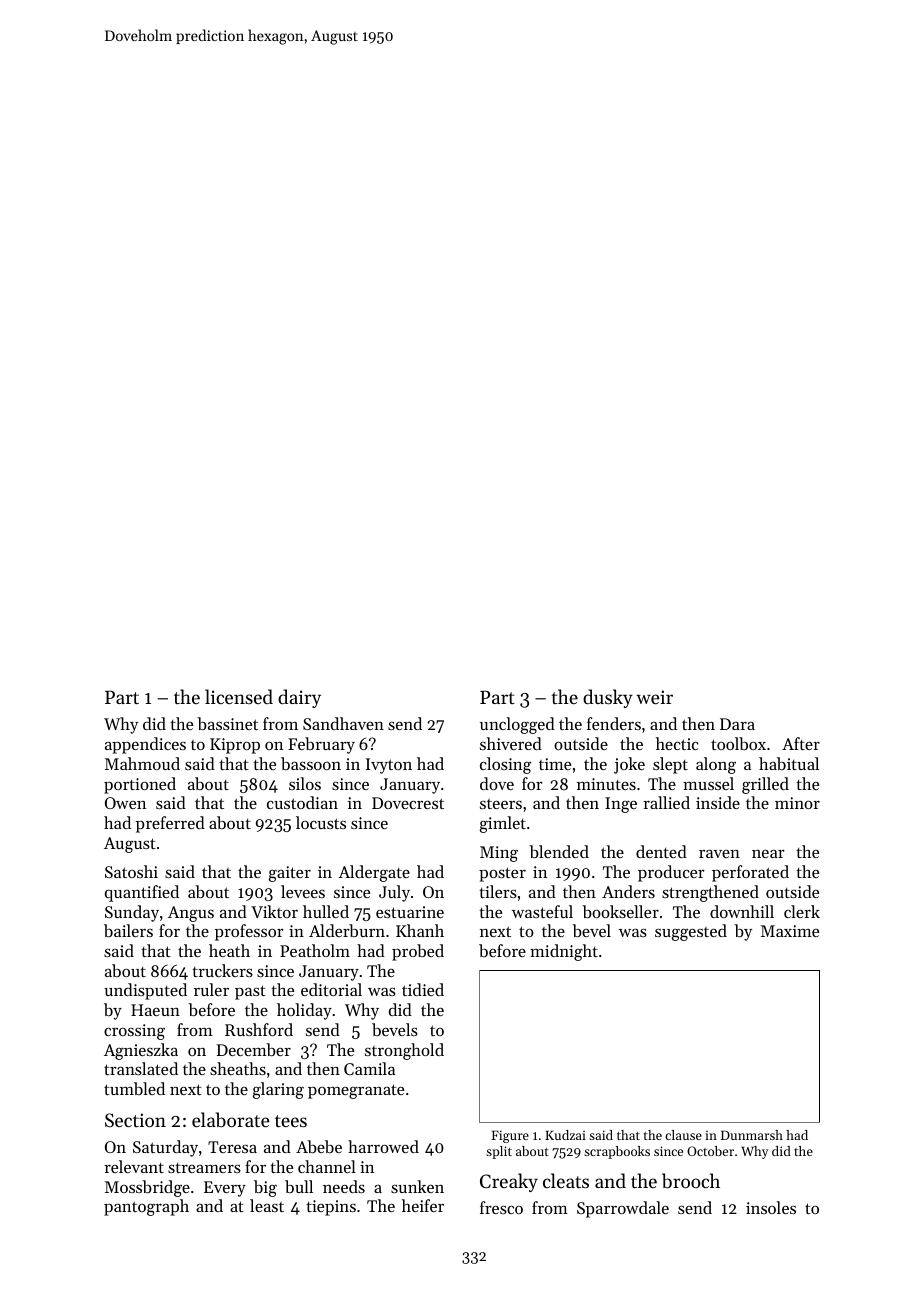  What do you see at coordinates (671, 873) in the page?
I see `producer` at bounding box center [671, 873].
